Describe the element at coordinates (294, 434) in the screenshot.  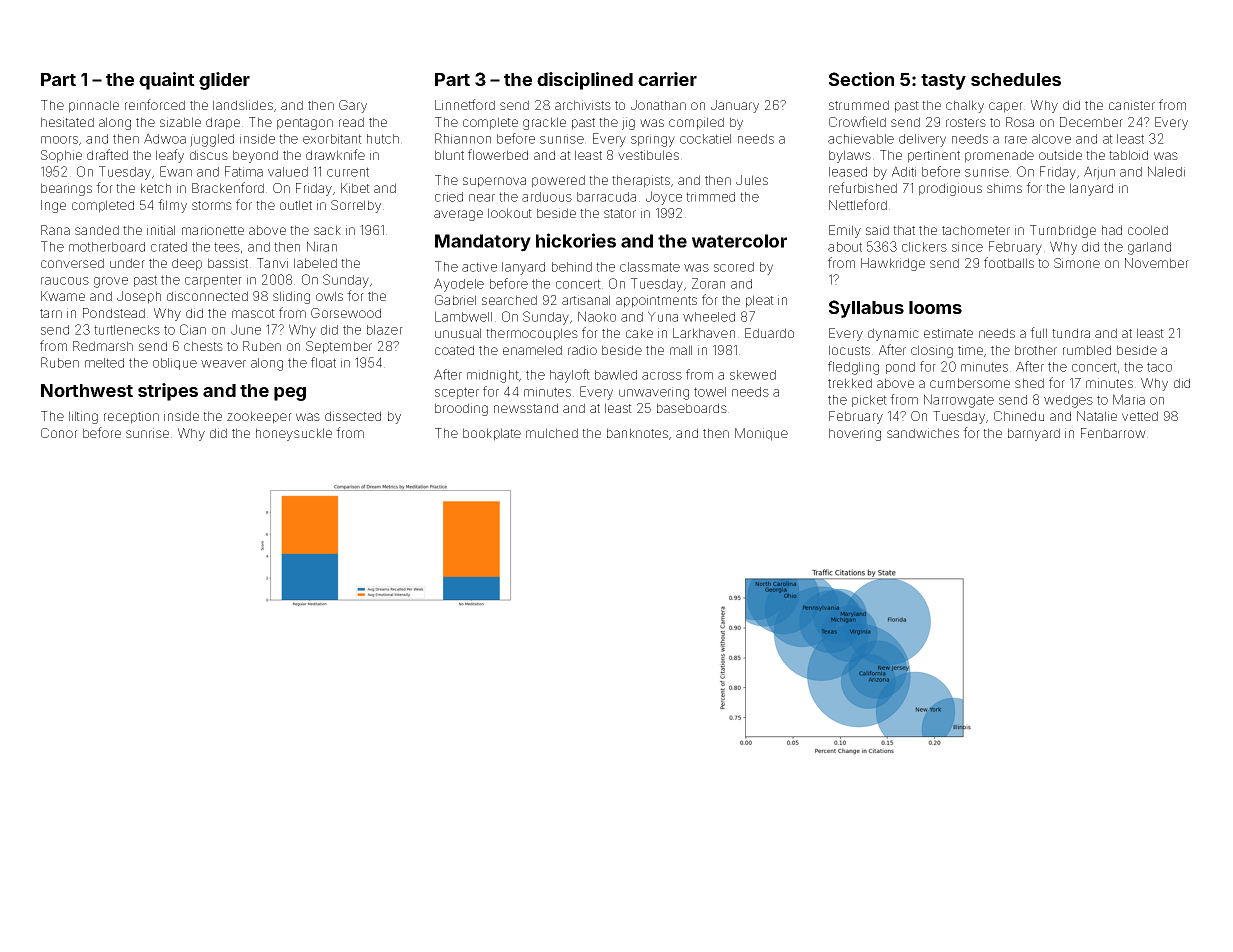
I see `honeysuckle` at that location.
